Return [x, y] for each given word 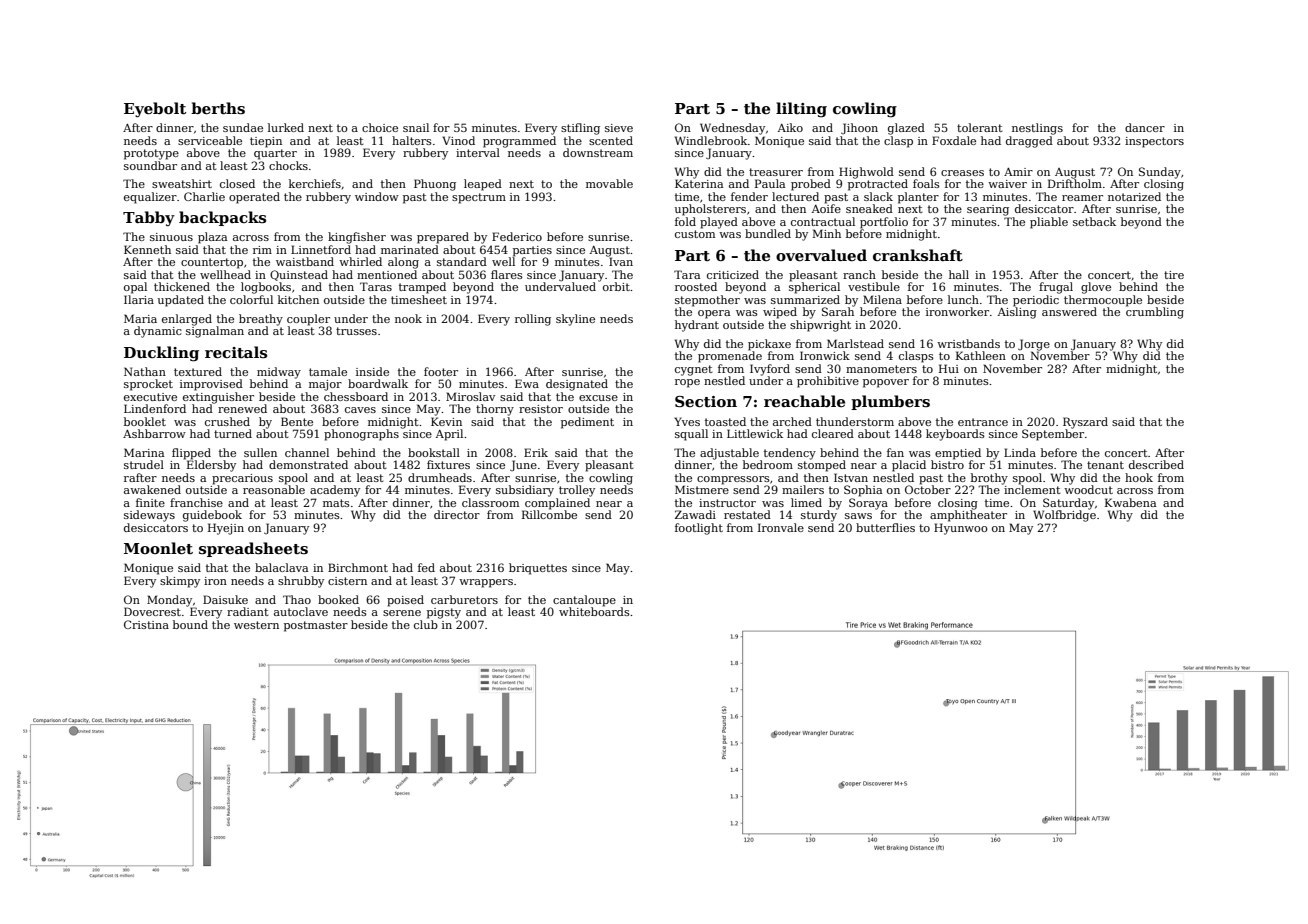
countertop [212, 263]
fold [685, 221]
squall [691, 435]
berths [218, 108]
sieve [619, 128]
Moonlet [158, 548]
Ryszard [1085, 423]
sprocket [148, 385]
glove [1096, 288]
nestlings [1037, 129]
